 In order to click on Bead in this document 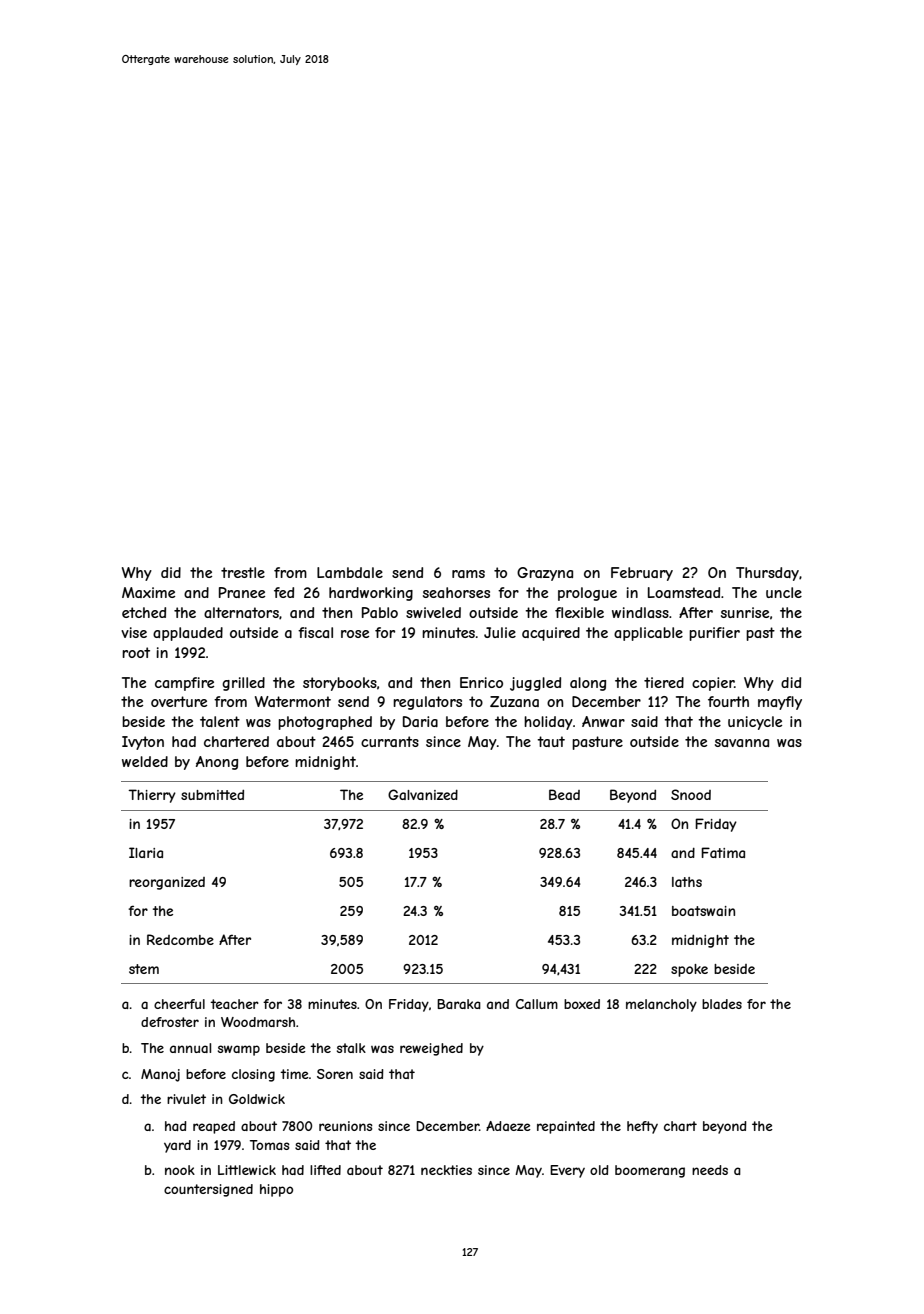, I will do `click(564, 794)`.
